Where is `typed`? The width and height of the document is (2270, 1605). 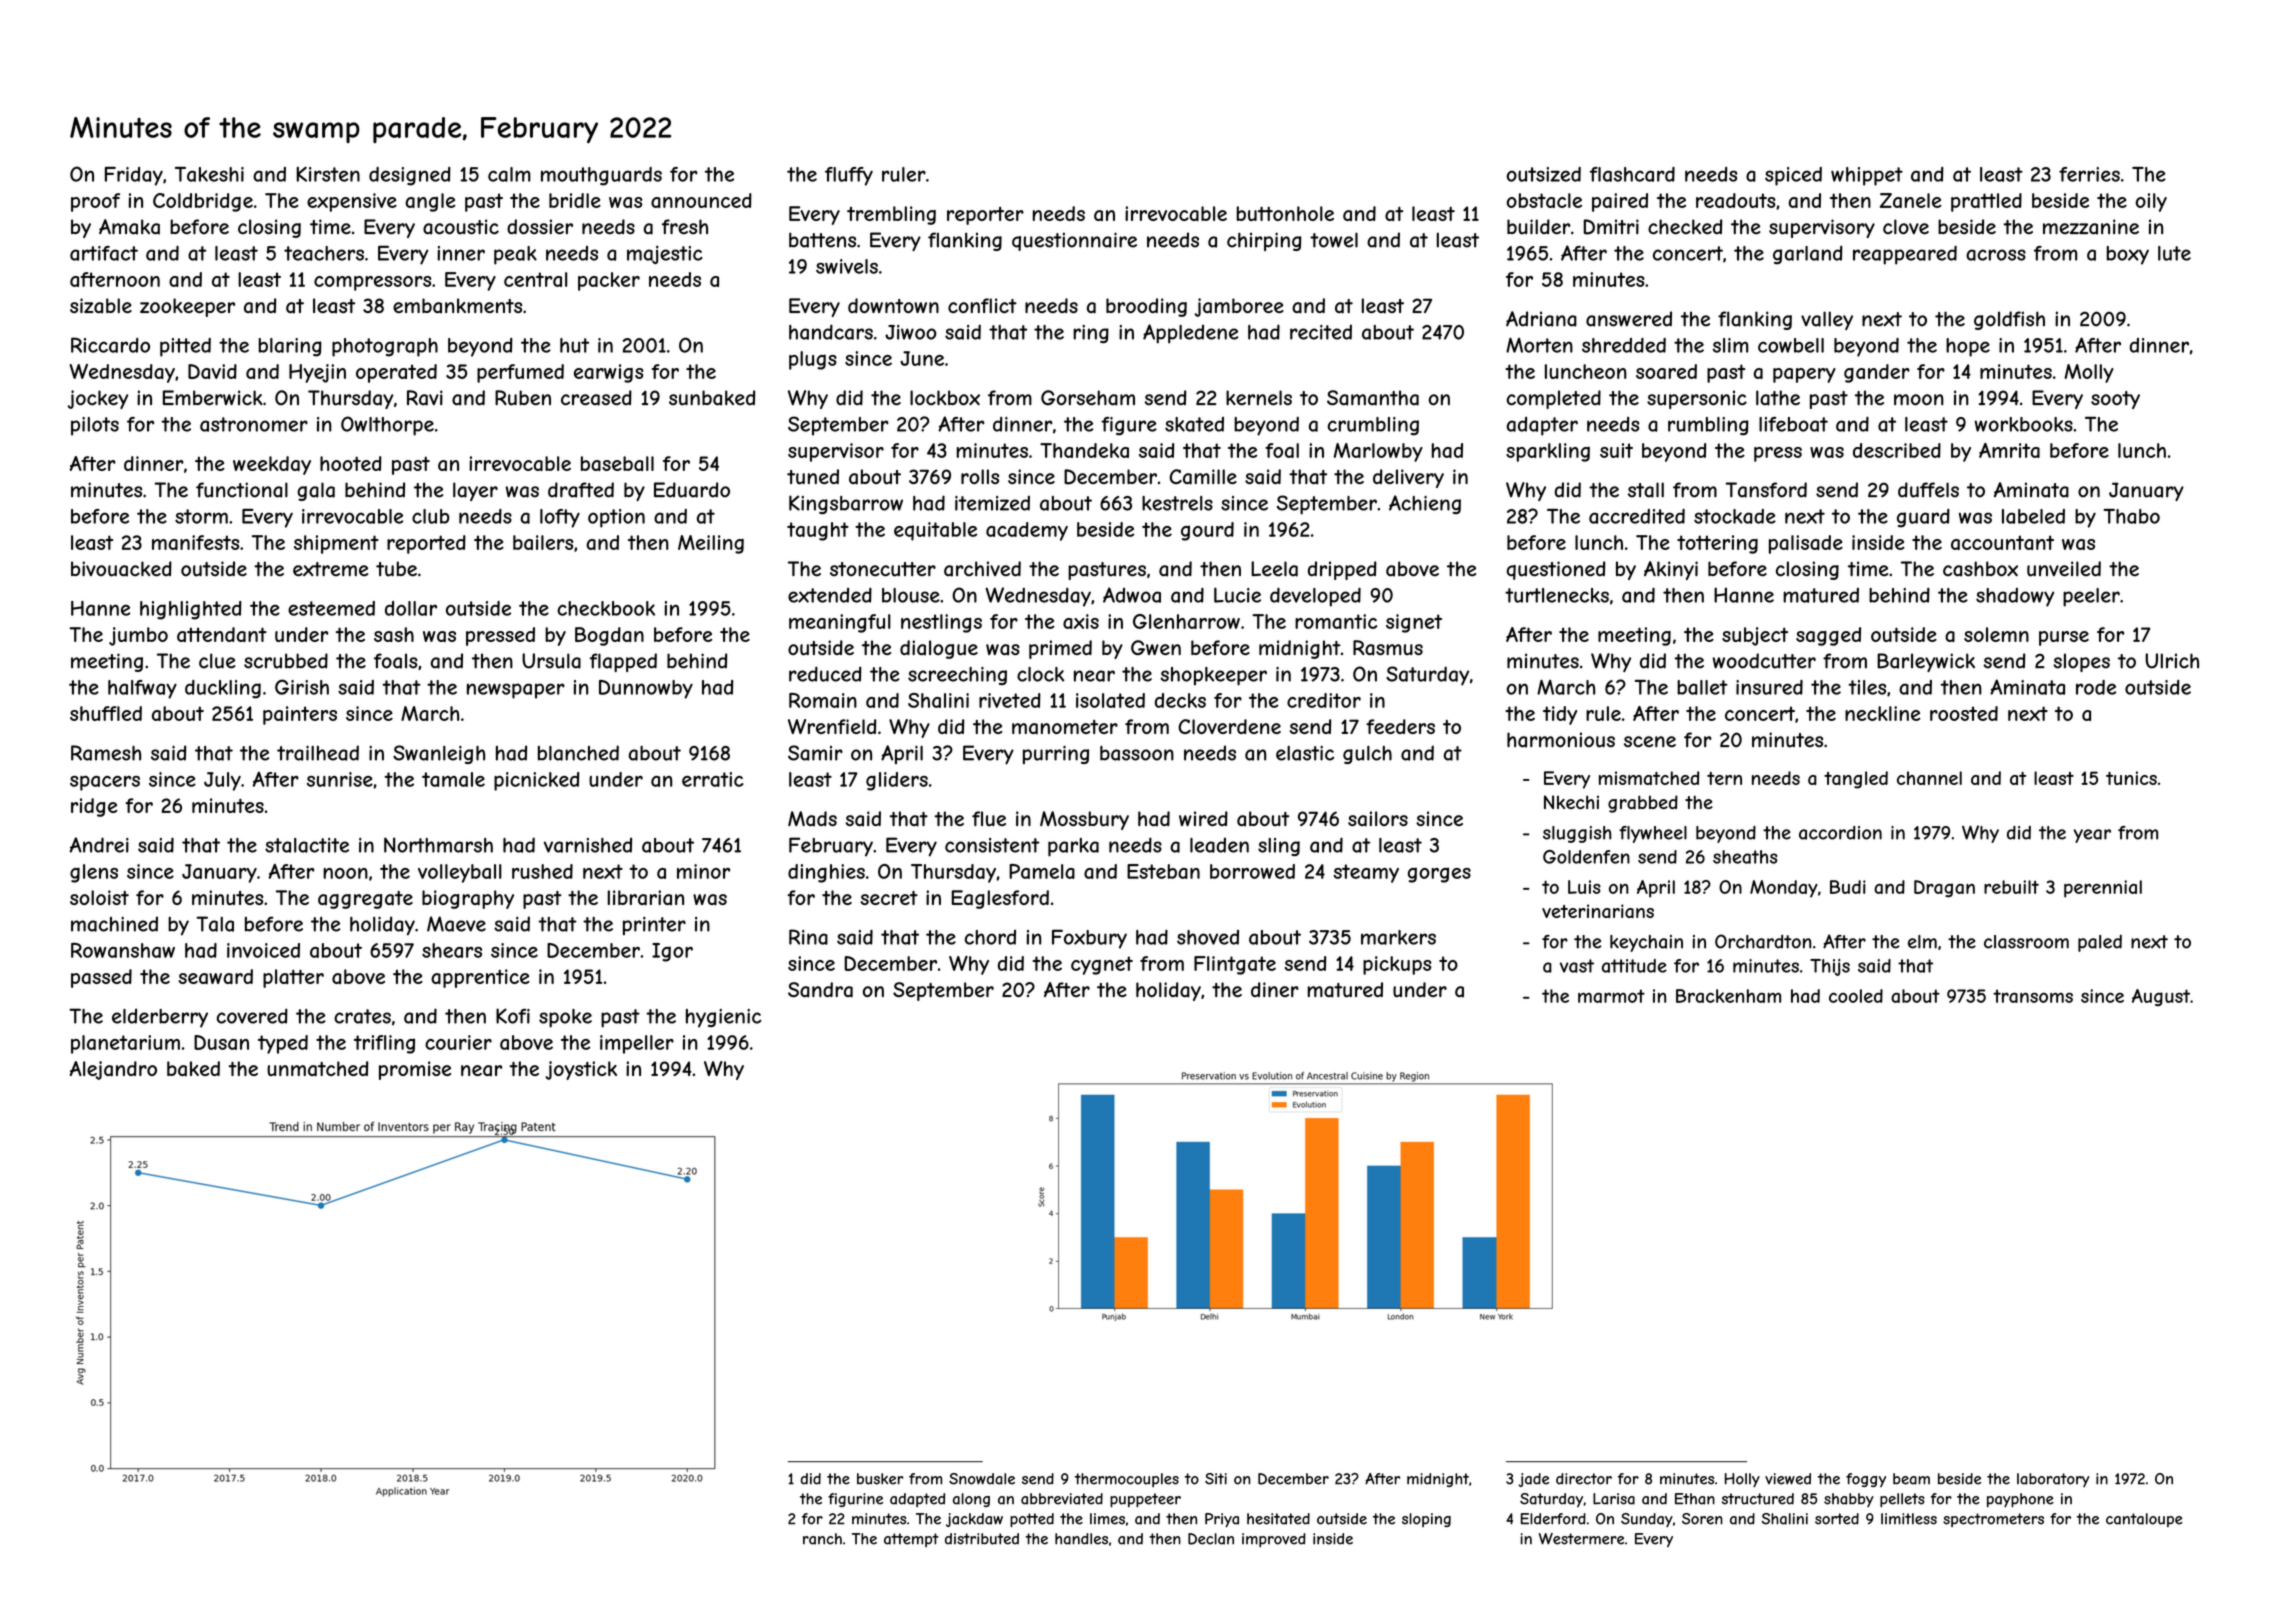 typed is located at coordinates (283, 1044).
